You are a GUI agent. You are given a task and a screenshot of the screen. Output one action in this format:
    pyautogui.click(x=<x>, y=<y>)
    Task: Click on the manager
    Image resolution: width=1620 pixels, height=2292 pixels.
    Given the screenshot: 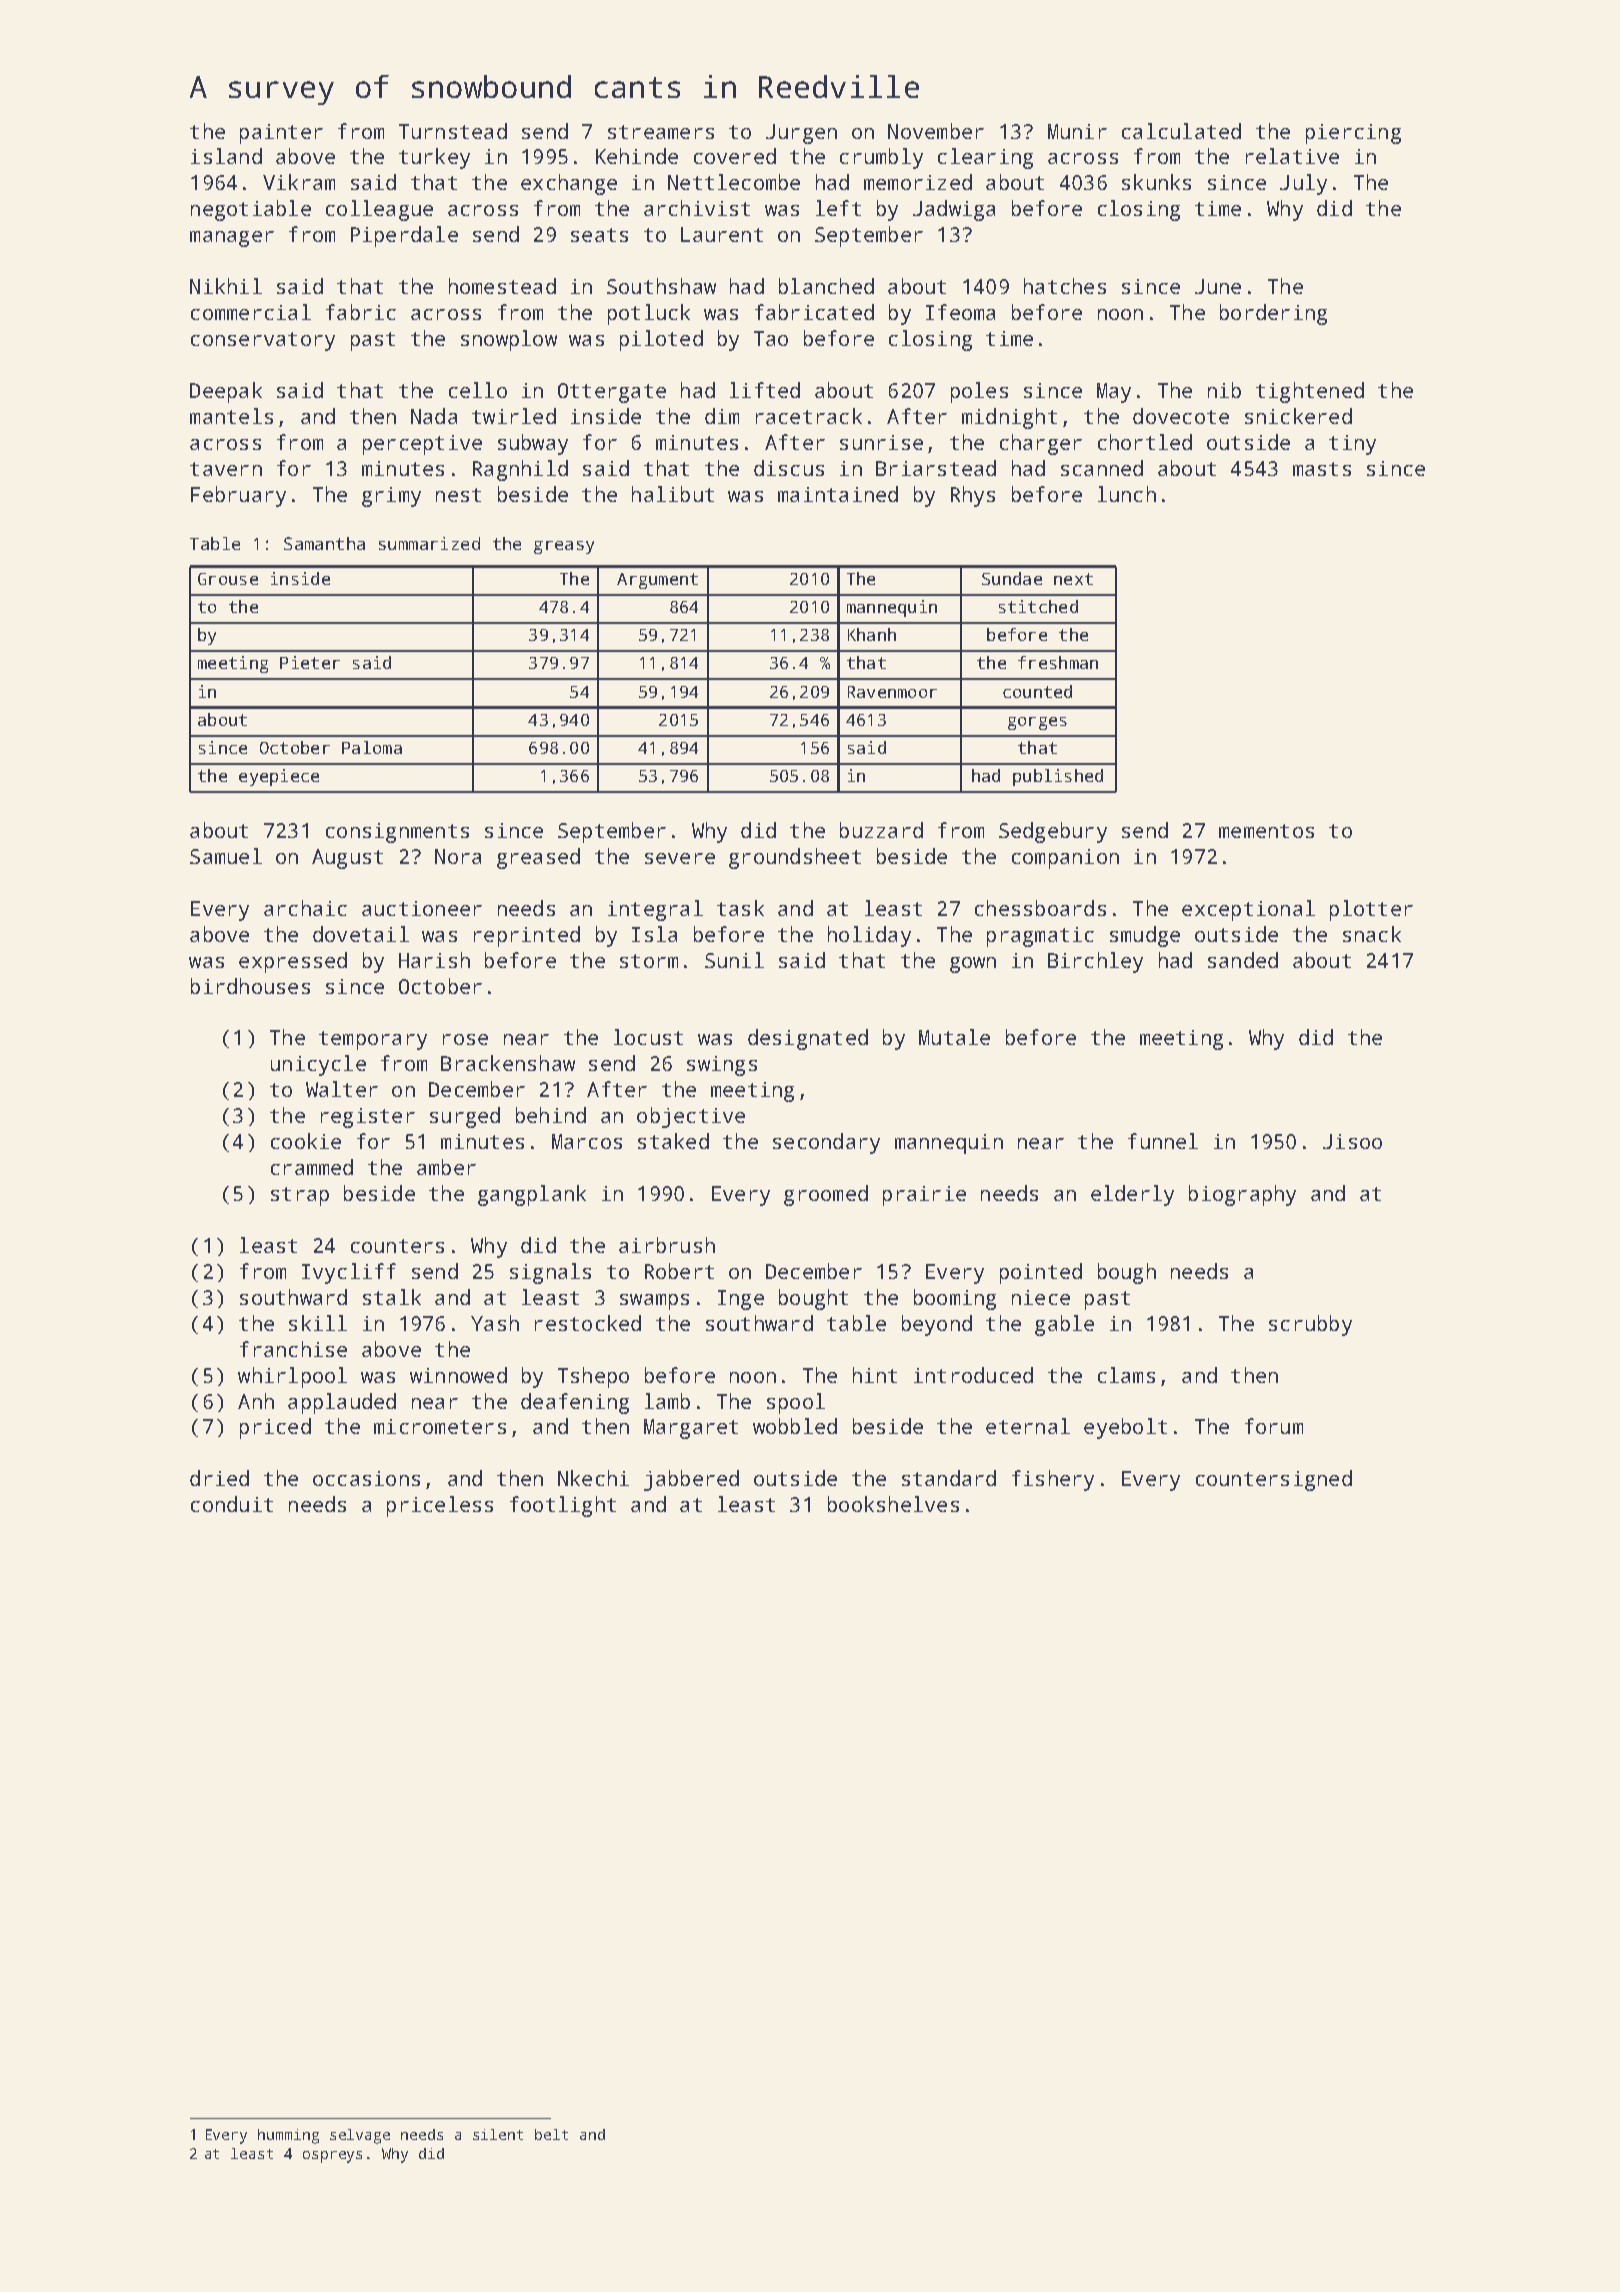 What is the action you would take?
    pyautogui.click(x=232, y=239)
